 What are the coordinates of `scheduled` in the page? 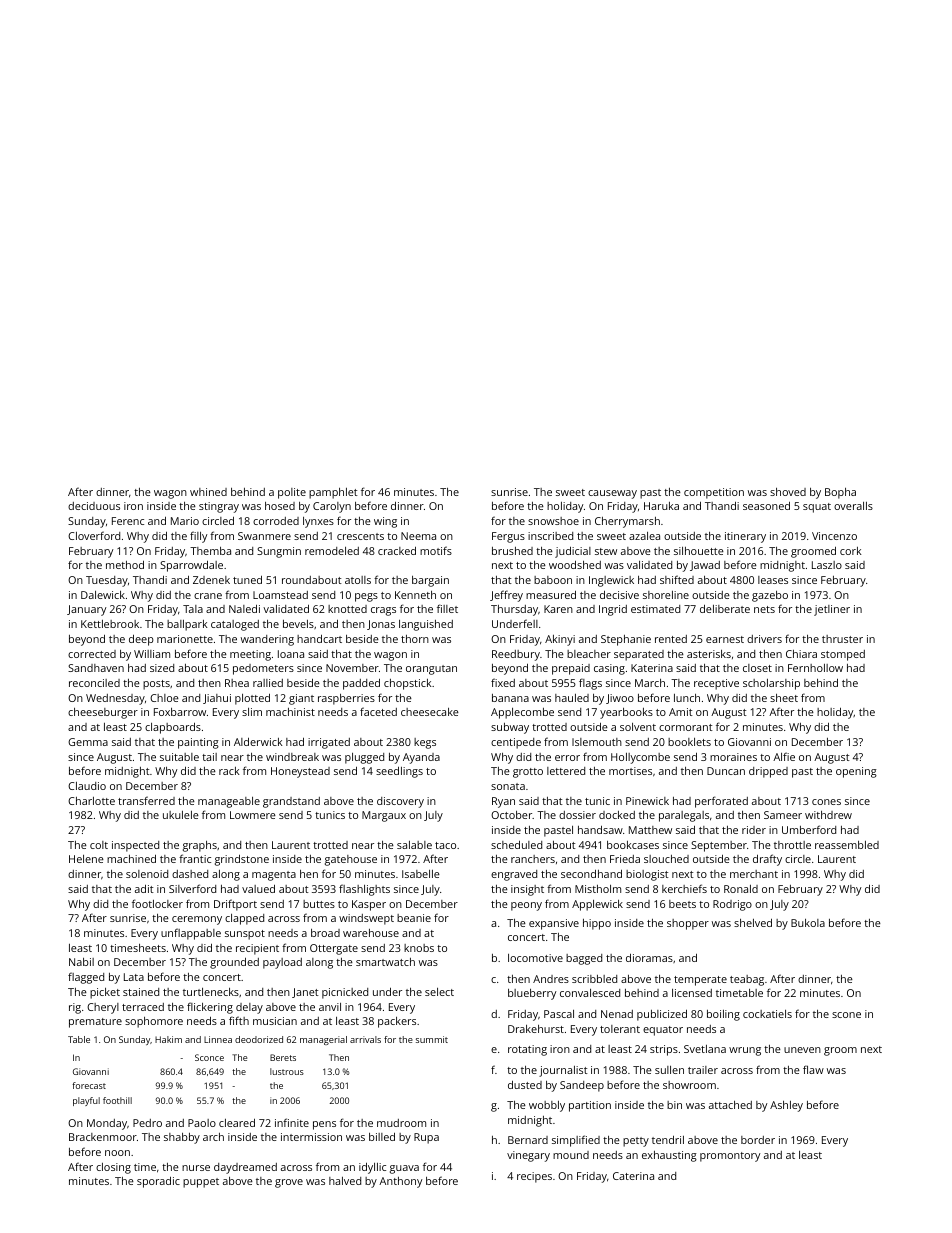 It's located at (516, 845).
